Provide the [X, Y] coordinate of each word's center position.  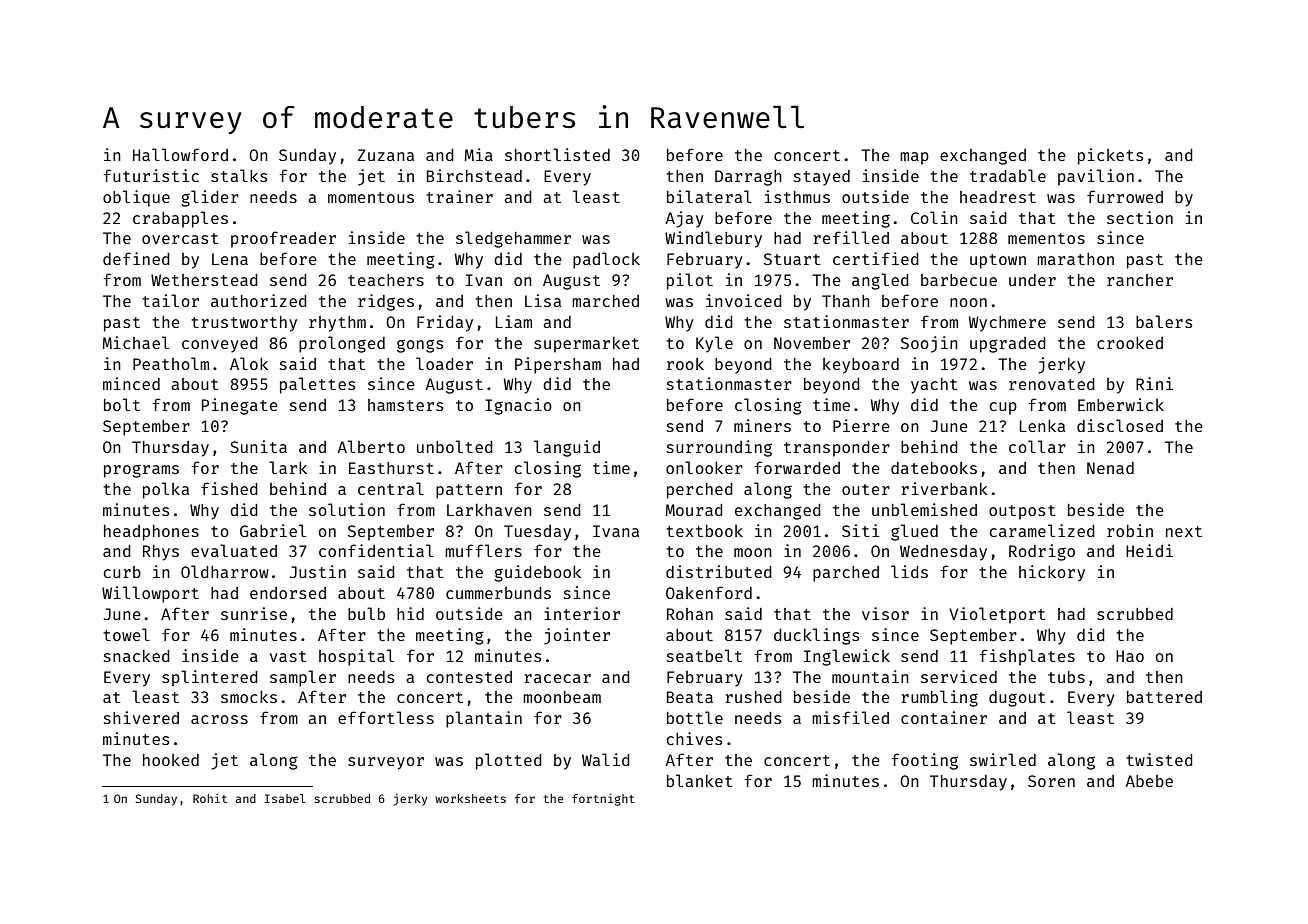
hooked [171, 760]
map [914, 158]
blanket [700, 780]
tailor [170, 300]
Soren [1051, 781]
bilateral [709, 196]
